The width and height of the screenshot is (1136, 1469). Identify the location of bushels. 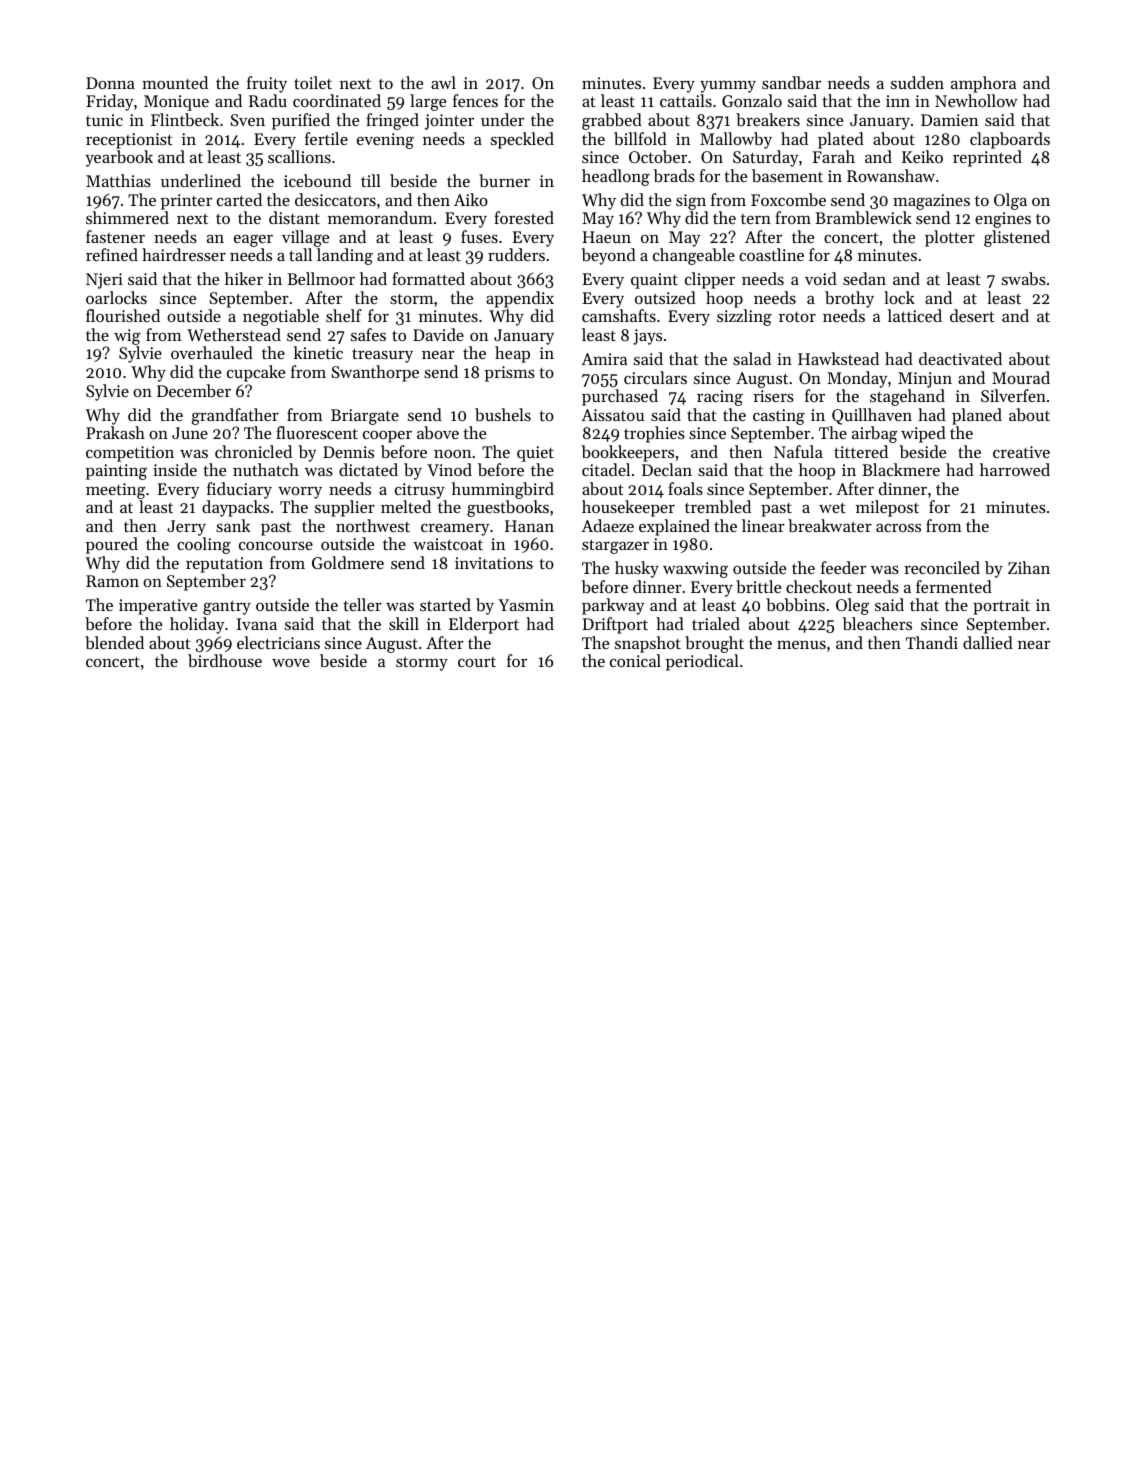
(503, 414).
